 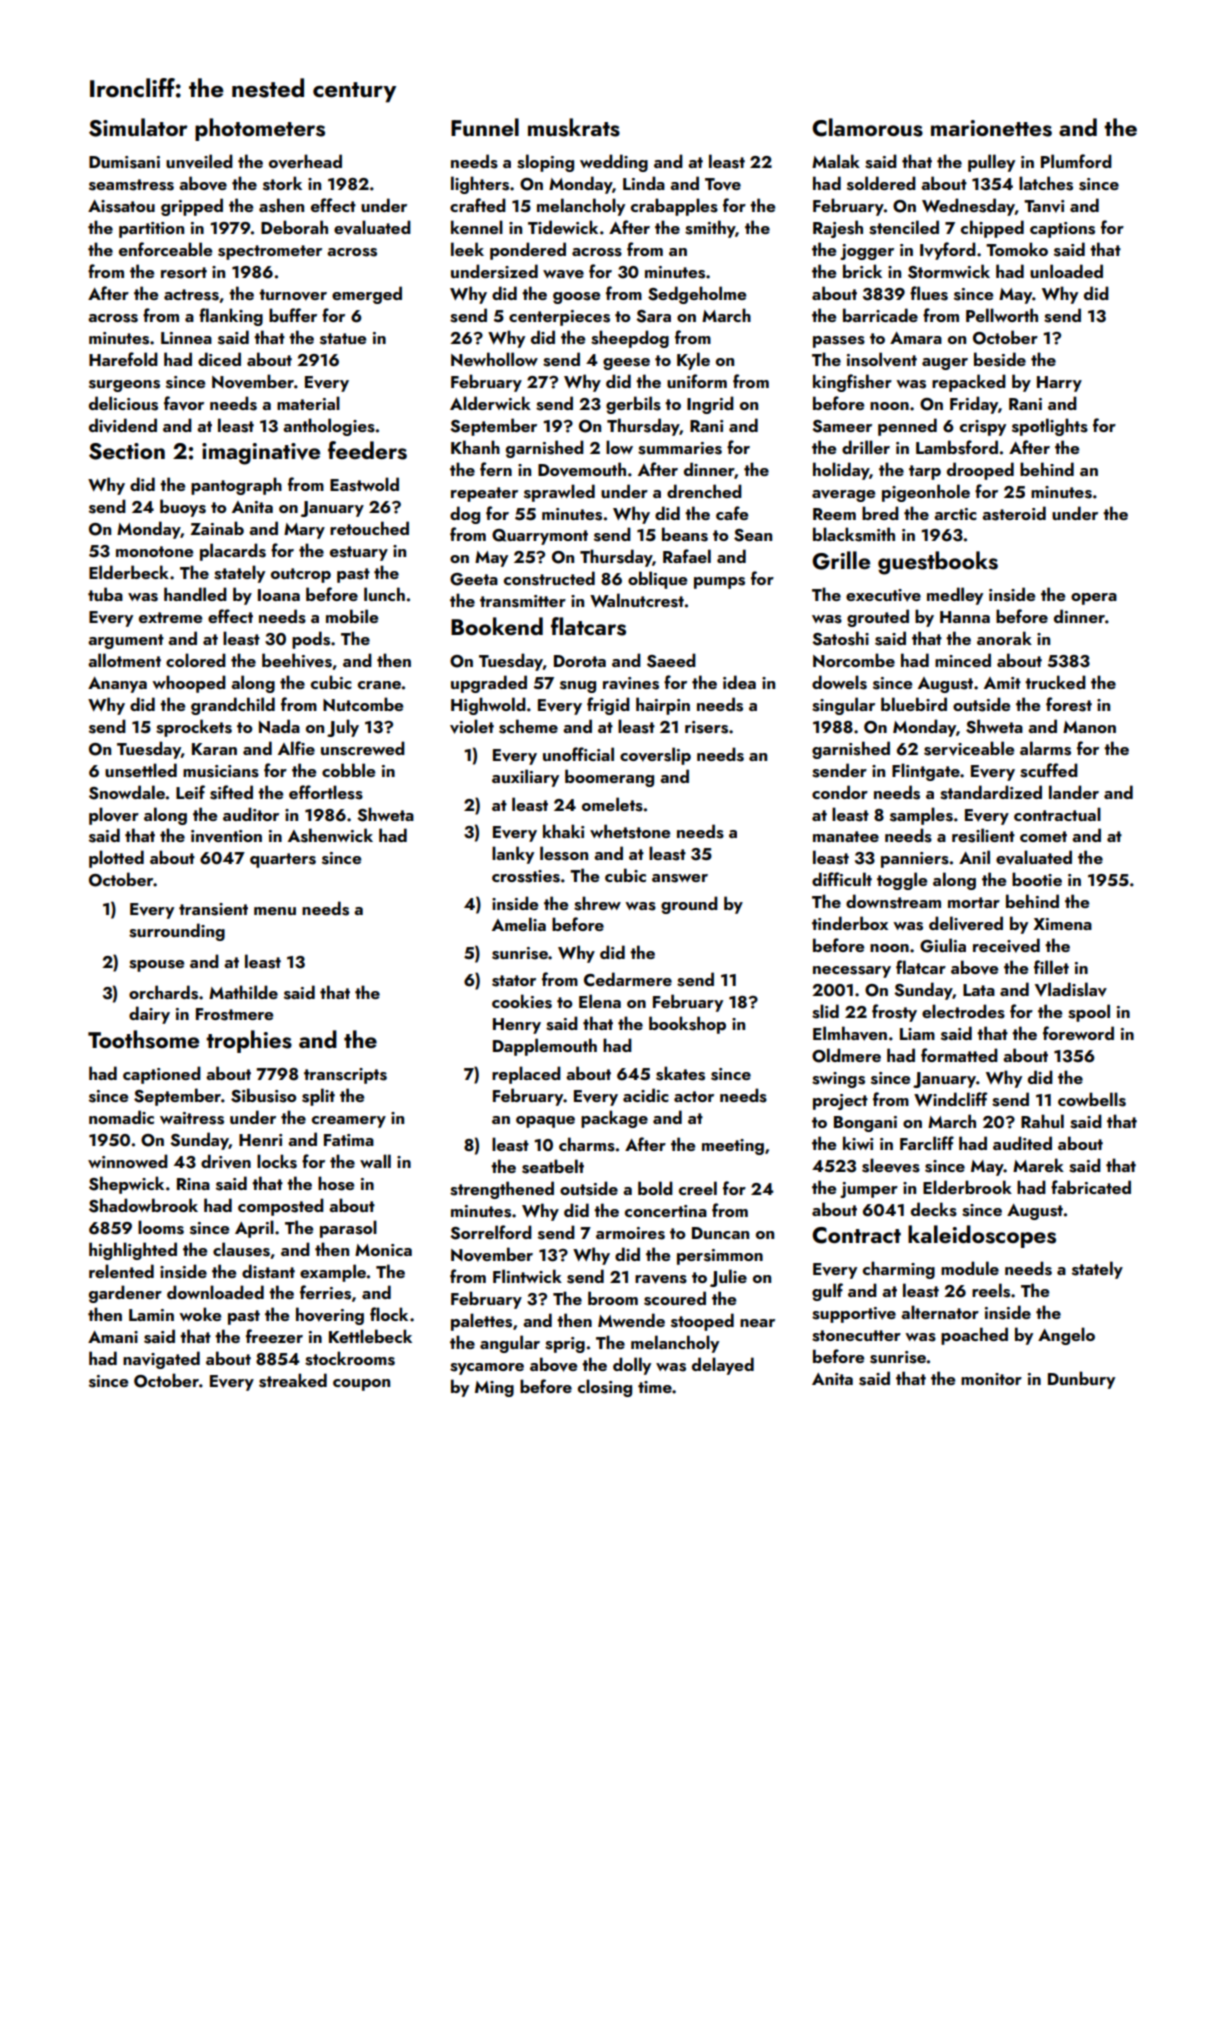 I want to click on navigated, so click(x=161, y=1360).
